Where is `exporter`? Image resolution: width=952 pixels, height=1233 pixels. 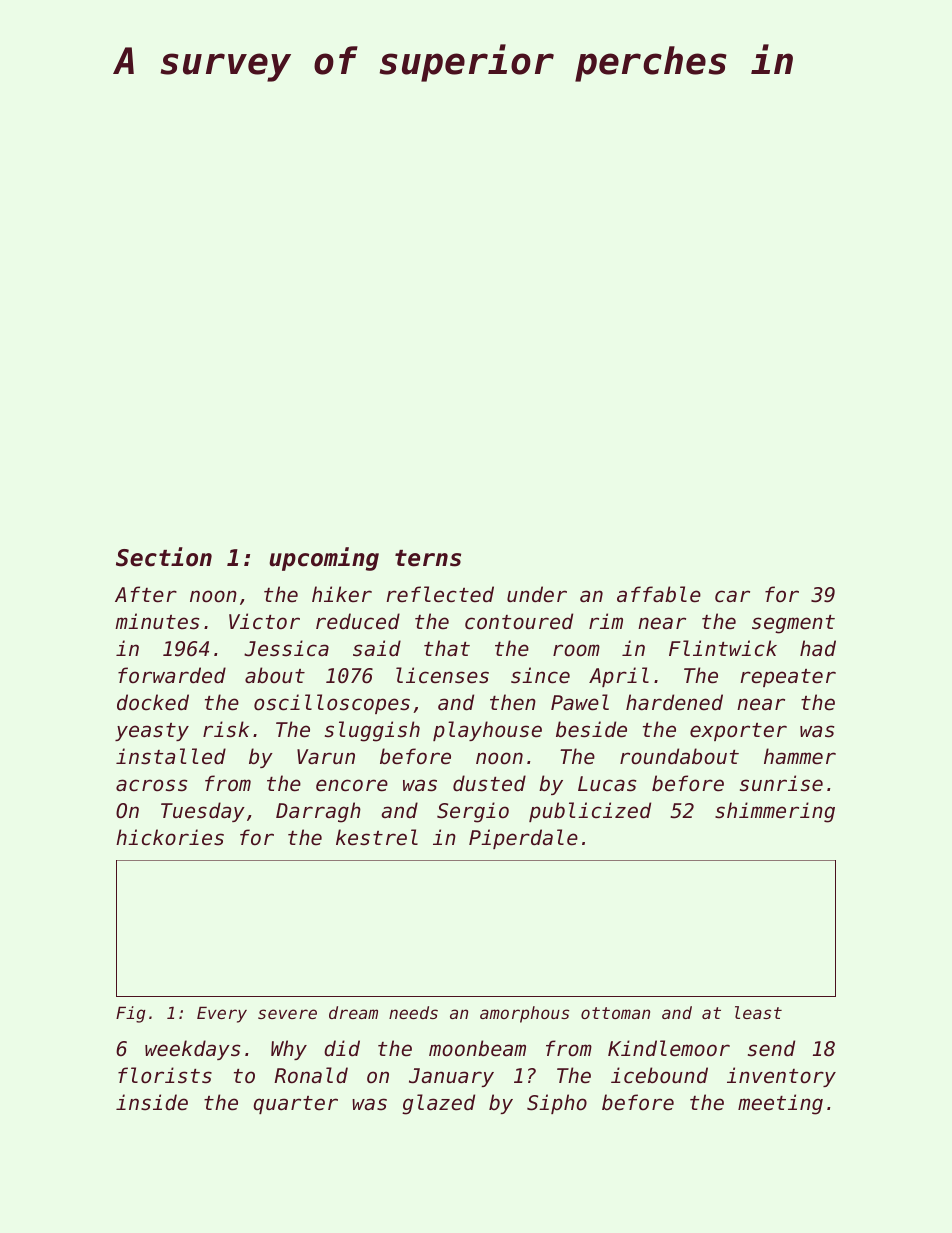
exporter is located at coordinates (738, 732).
